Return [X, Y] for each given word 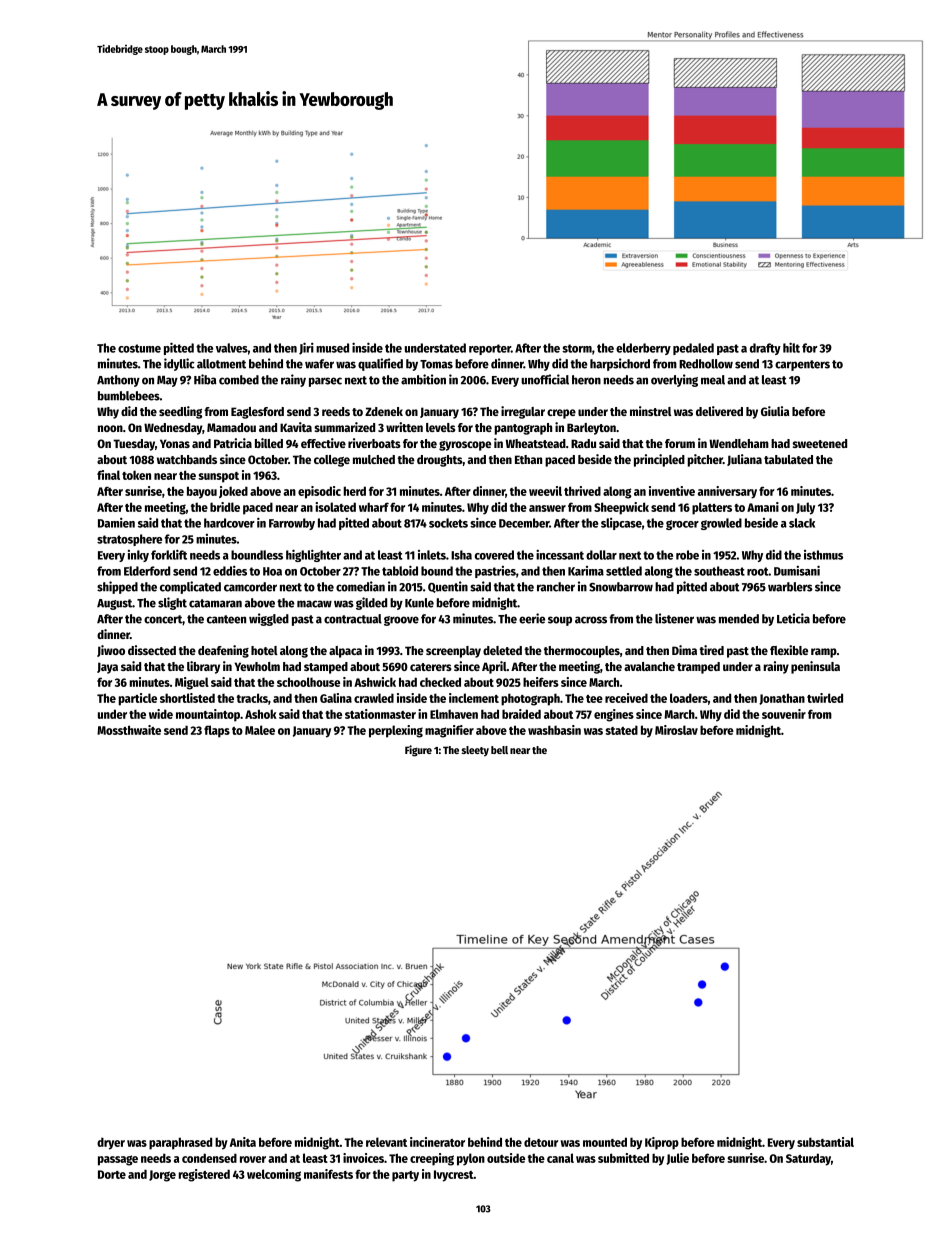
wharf [374, 507]
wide [161, 714]
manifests [328, 1174]
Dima [684, 650]
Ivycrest [454, 1176]
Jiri [306, 348]
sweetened [820, 443]
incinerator [437, 1142]
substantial [825, 1142]
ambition [423, 379]
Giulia [775, 411]
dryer [111, 1144]
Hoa [272, 571]
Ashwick [375, 682]
